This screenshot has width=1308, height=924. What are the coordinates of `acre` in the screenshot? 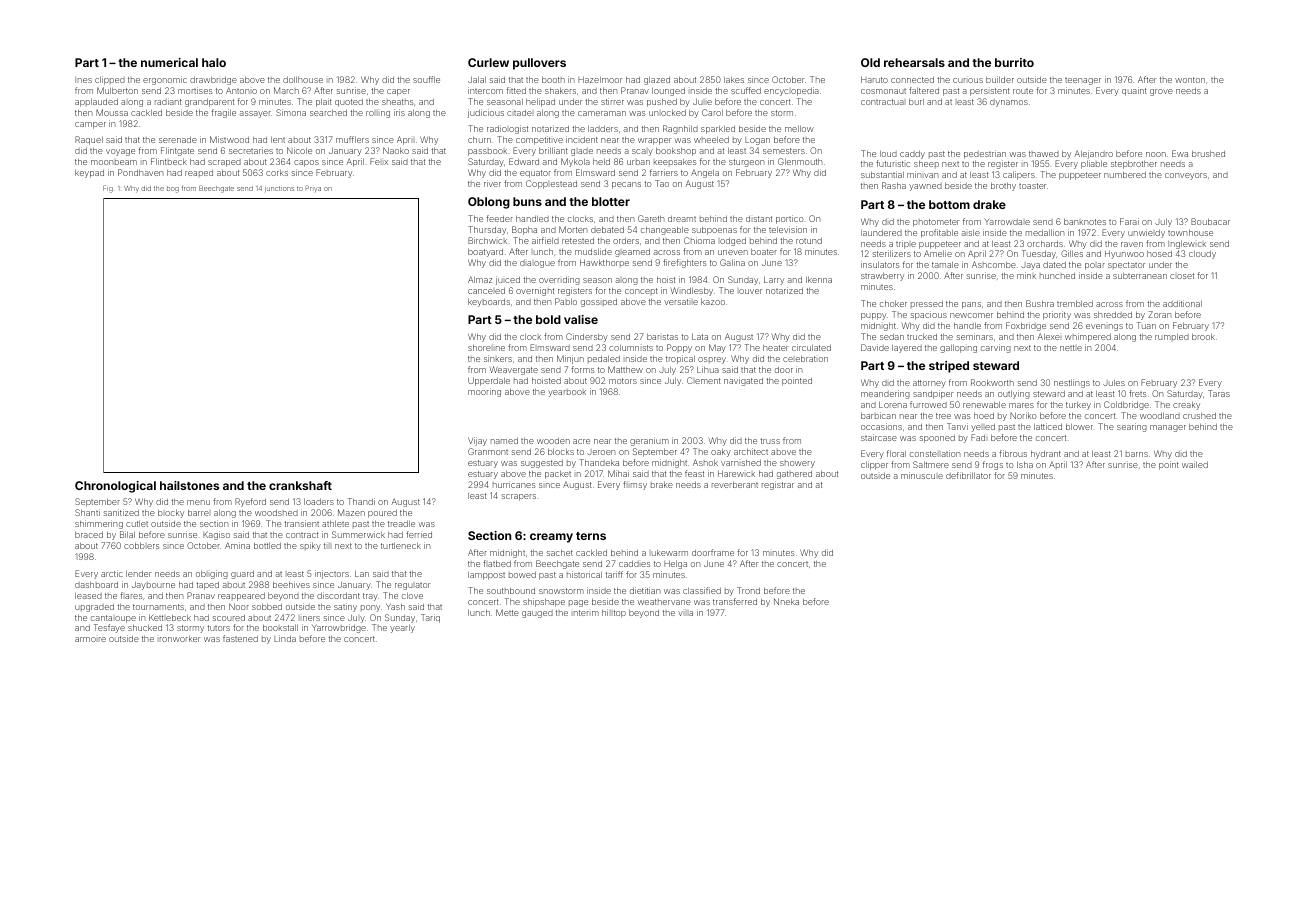 It's located at (581, 441).
